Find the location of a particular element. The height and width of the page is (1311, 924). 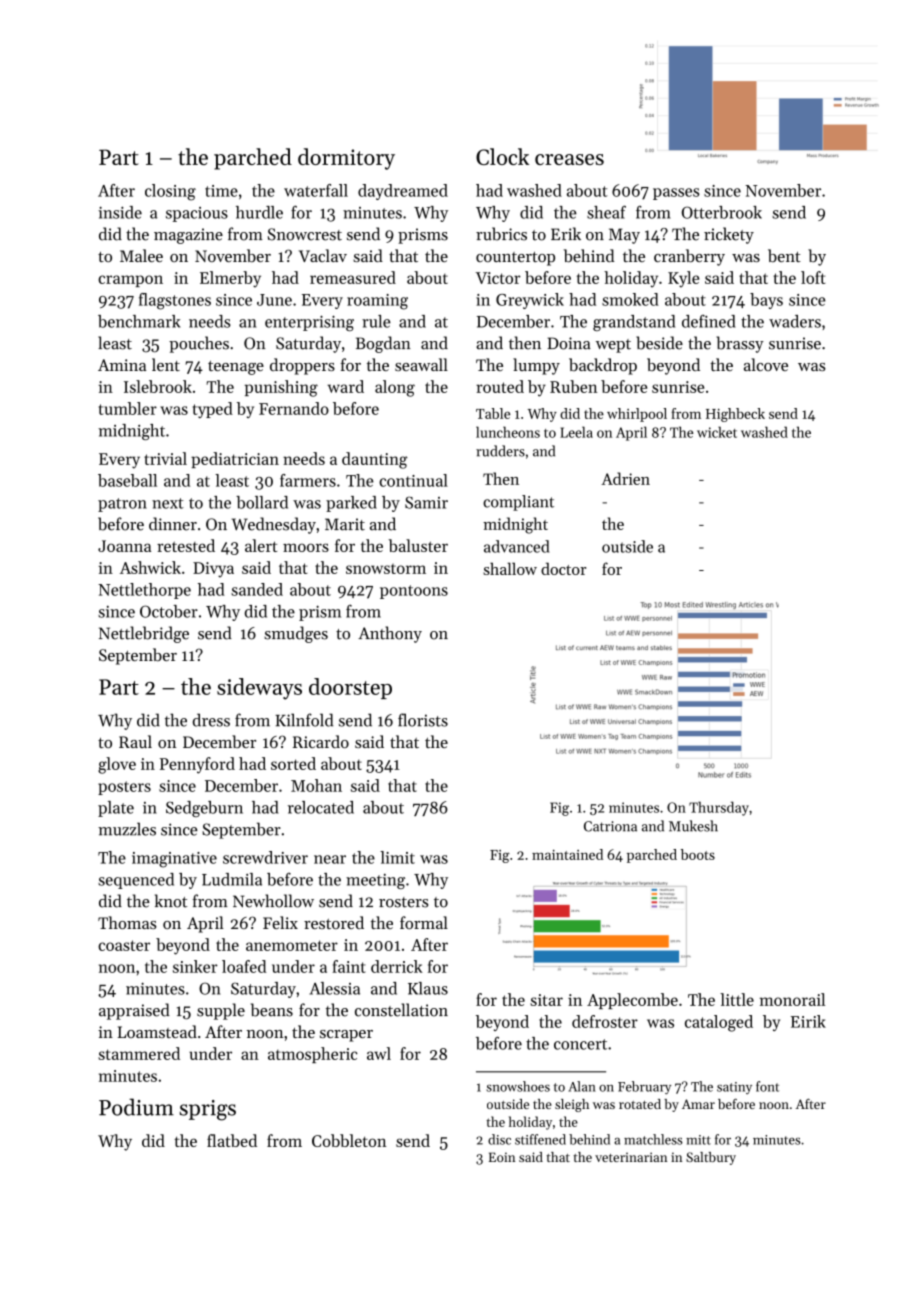

baluster is located at coordinates (418, 545).
